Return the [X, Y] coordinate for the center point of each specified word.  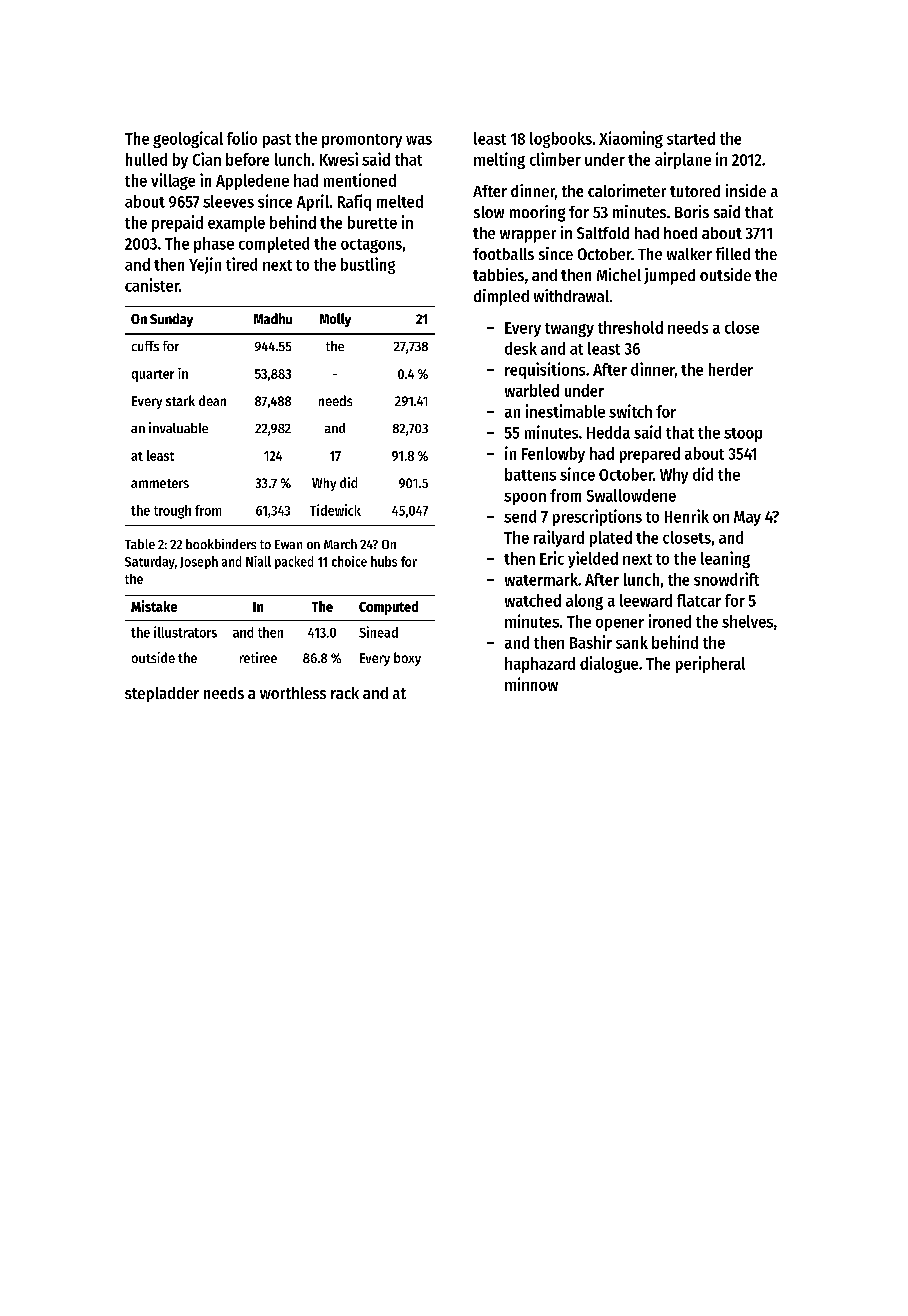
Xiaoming [631, 139]
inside [746, 190]
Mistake [154, 606]
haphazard [540, 665]
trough [172, 512]
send [520, 516]
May [747, 518]
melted [400, 201]
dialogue [609, 664]
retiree [258, 657]
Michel [619, 274]
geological [188, 139]
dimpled [501, 297]
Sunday [171, 320]
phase [214, 245]
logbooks [561, 140]
